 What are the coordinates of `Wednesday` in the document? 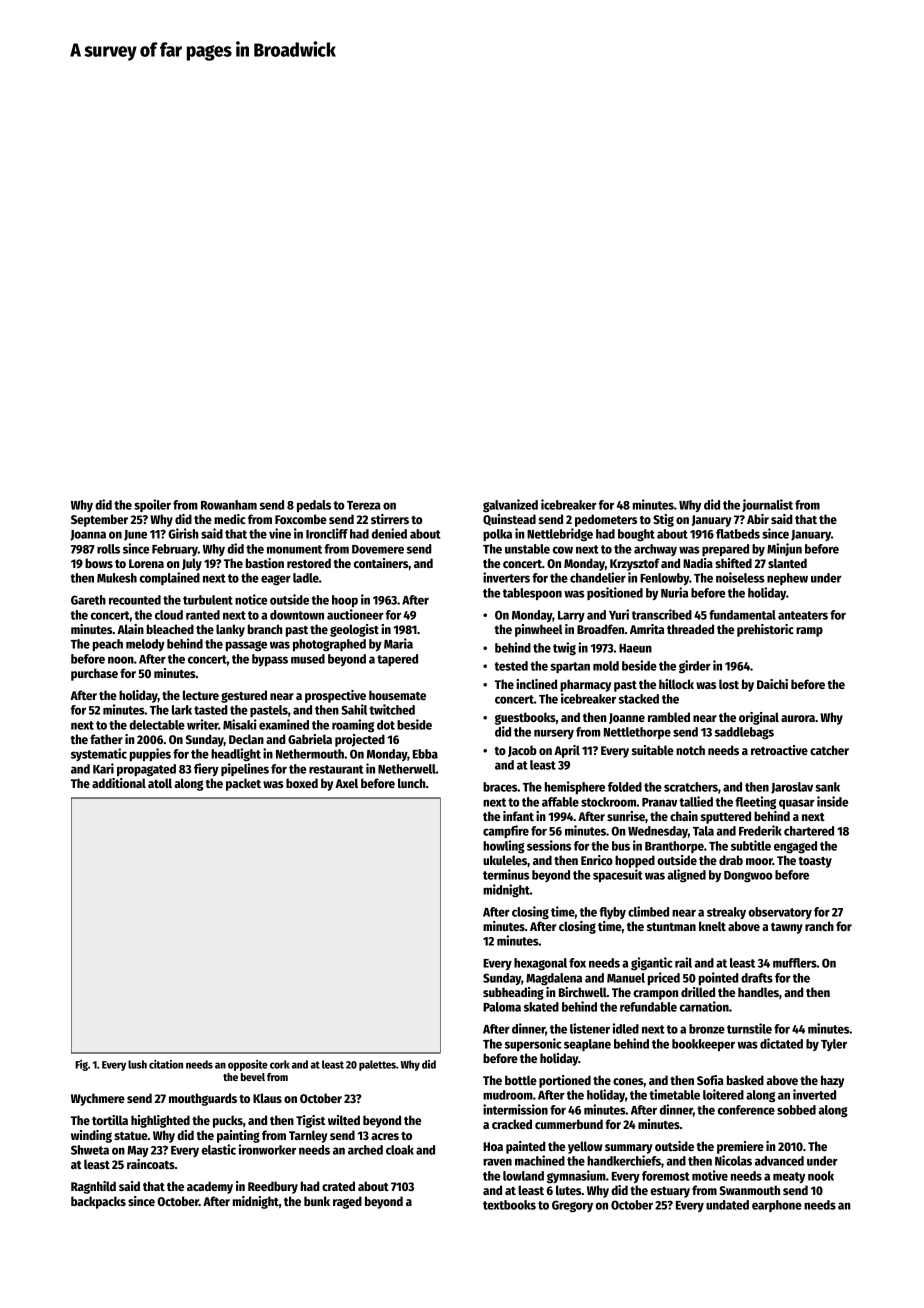 It's located at (658, 832).
